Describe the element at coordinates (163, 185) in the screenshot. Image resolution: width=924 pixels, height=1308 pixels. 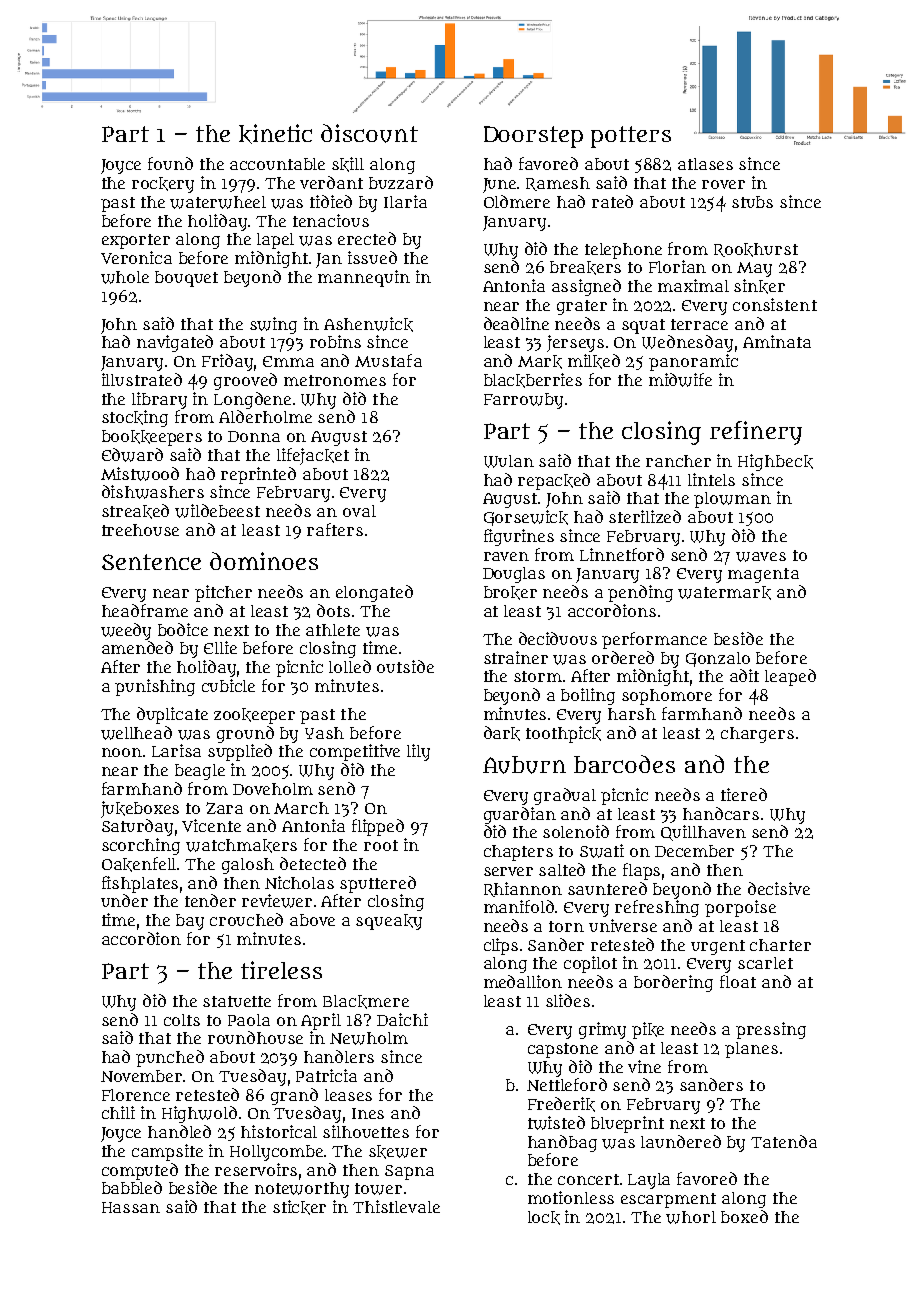
I see `rockery` at that location.
